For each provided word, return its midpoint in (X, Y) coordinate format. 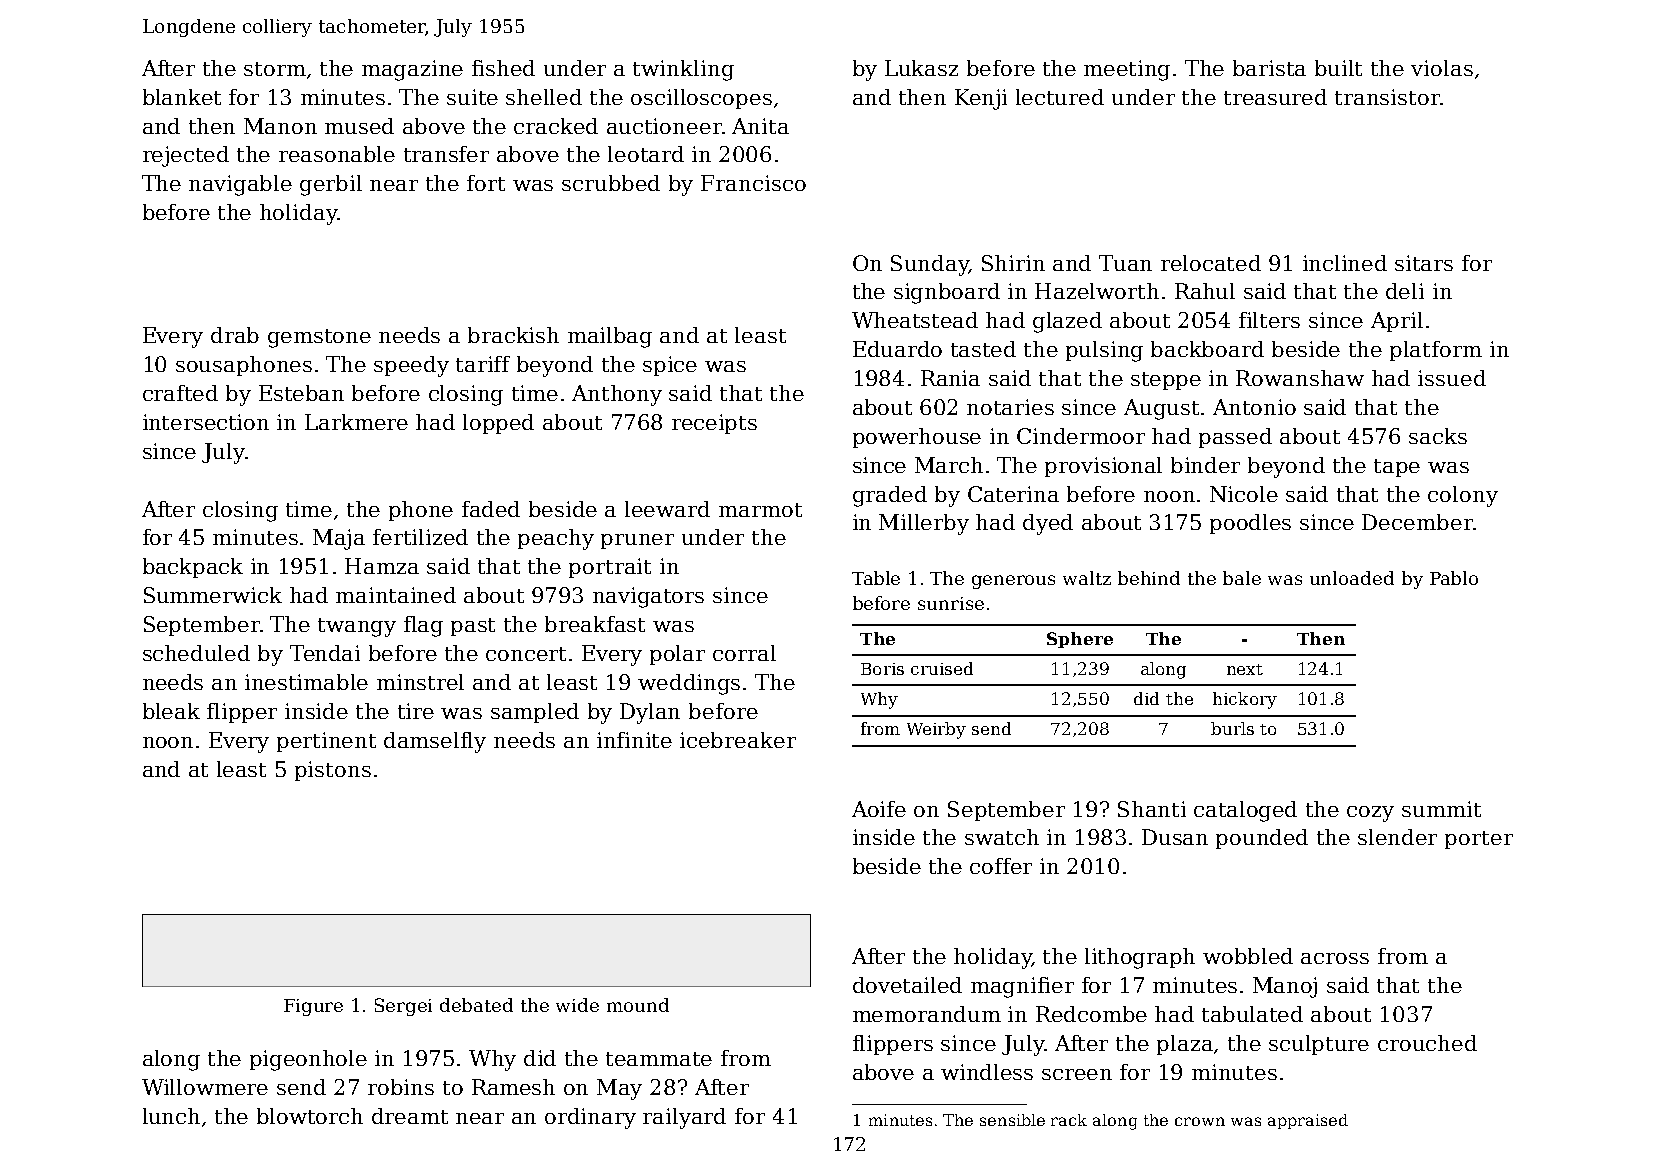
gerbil (331, 185)
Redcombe (1091, 1014)
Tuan (1125, 263)
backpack (193, 568)
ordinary (590, 1118)
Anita (760, 126)
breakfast (595, 624)
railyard (684, 1118)
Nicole (1244, 494)
